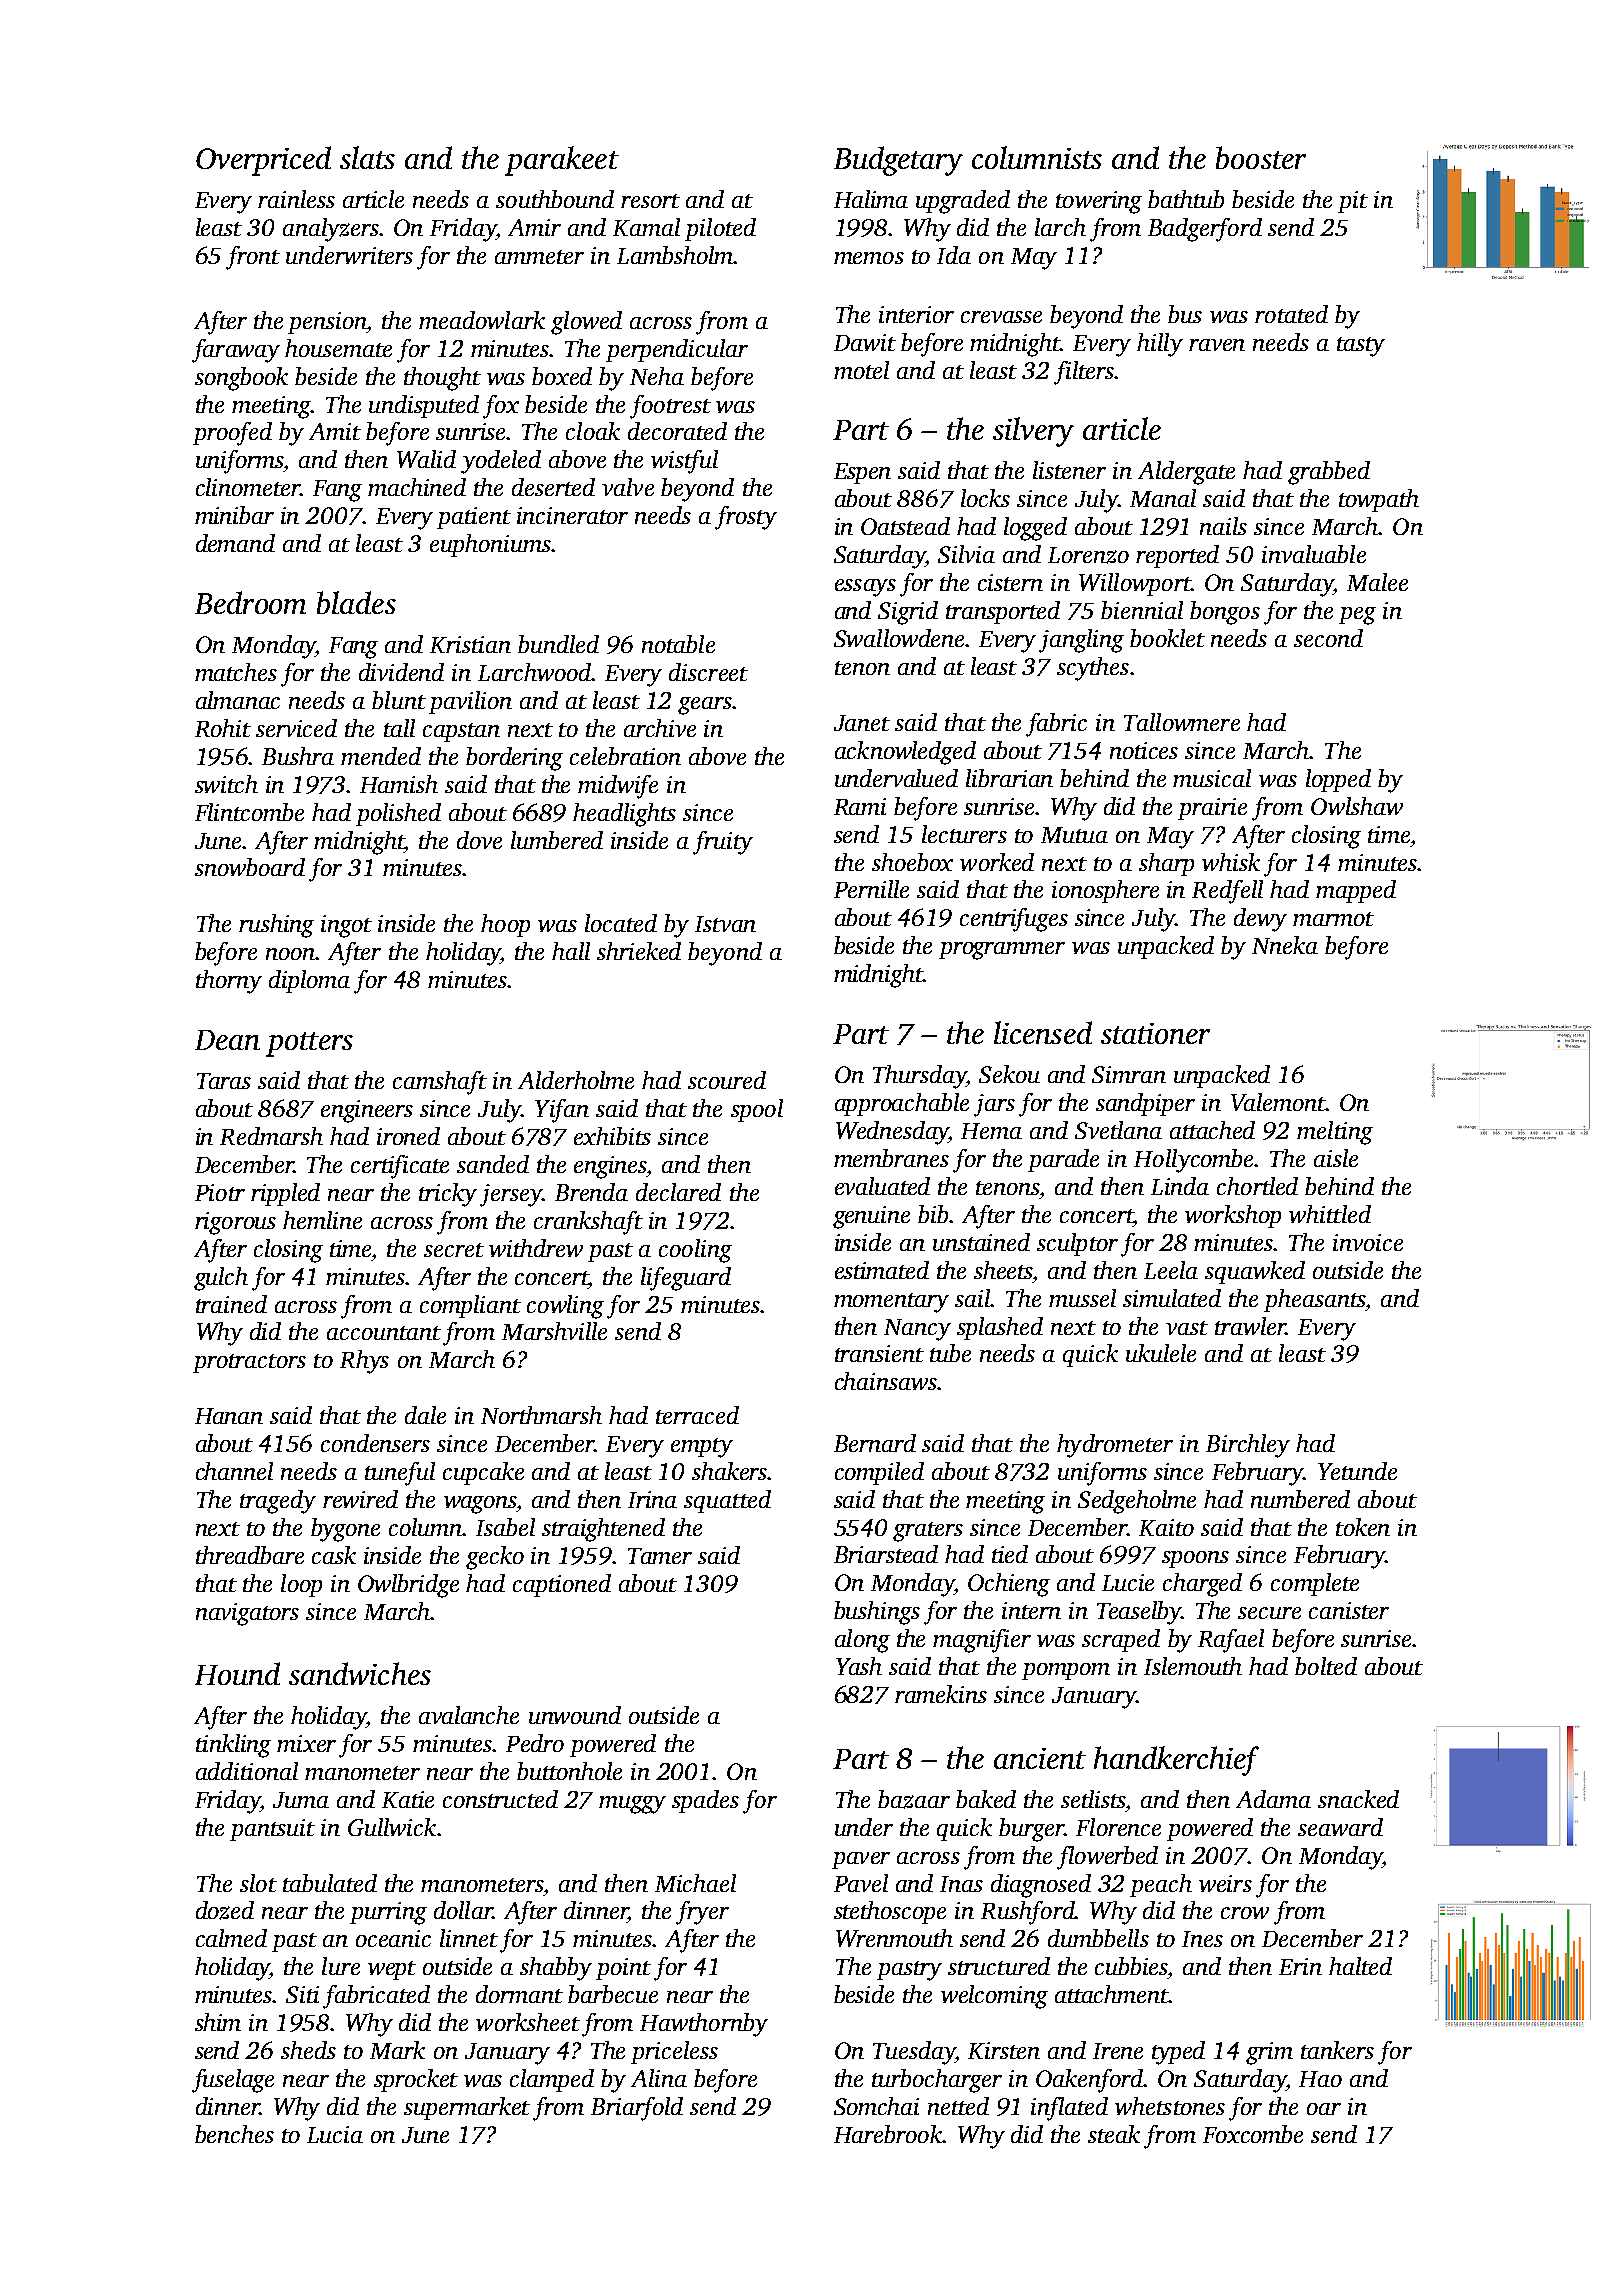 The image size is (1620, 2292). Describe the element at coordinates (399, 700) in the screenshot. I see `blunt` at that location.
